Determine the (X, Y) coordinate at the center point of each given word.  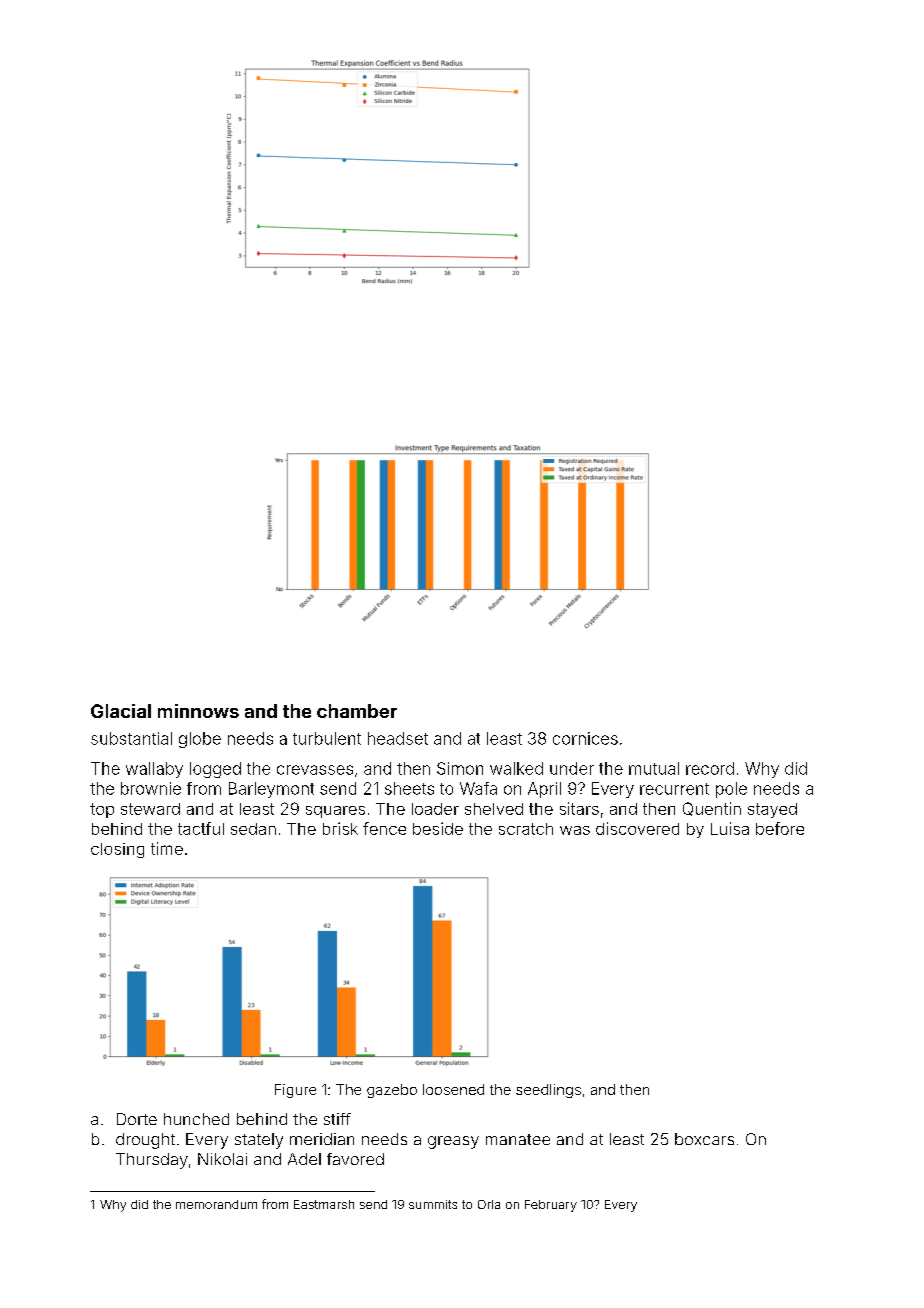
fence (384, 828)
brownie (151, 788)
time (167, 848)
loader (435, 809)
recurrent (674, 789)
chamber (357, 711)
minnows (198, 711)
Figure (295, 1091)
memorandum (216, 1204)
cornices (585, 738)
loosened (453, 1089)
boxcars (704, 1139)
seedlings (548, 1091)
